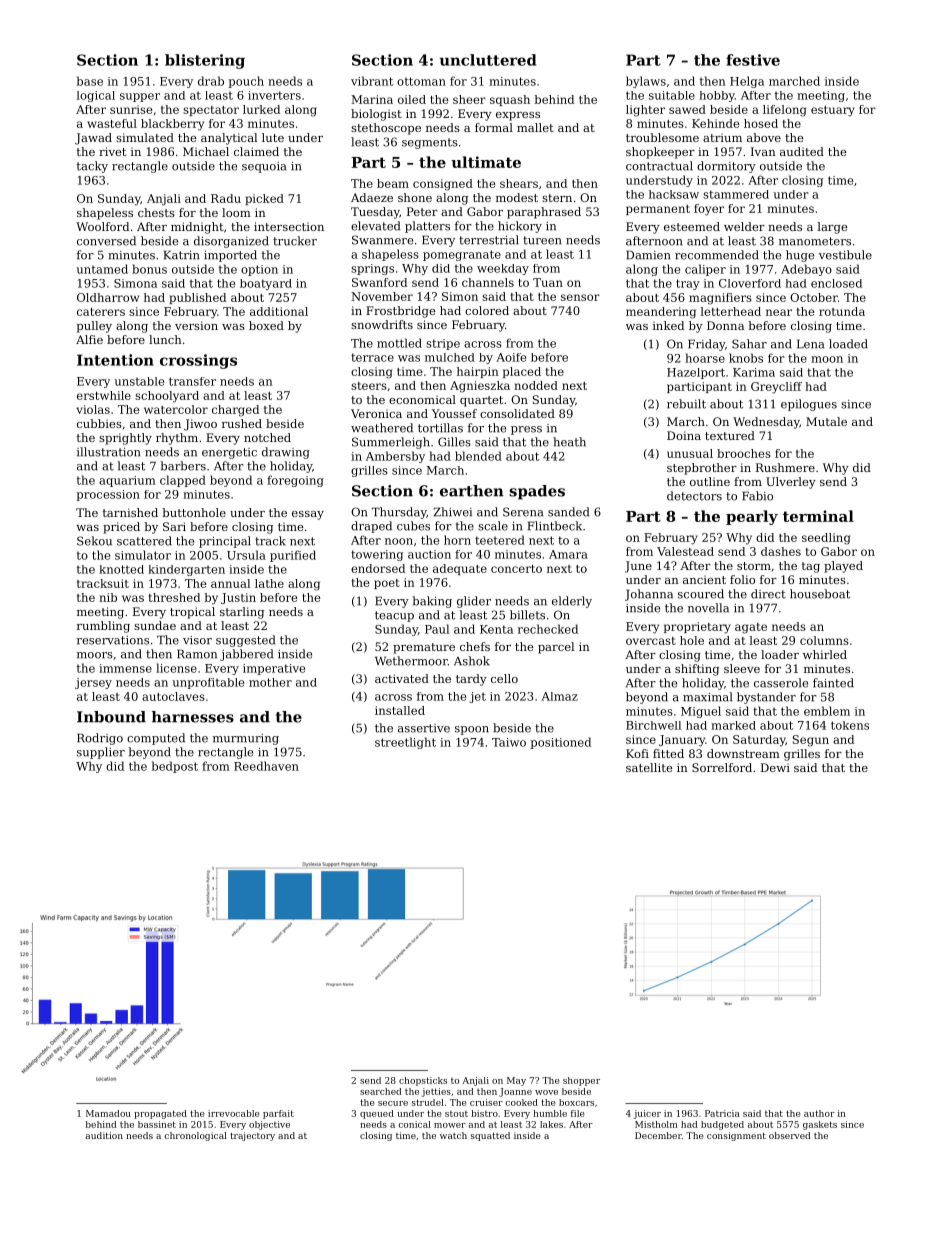  I want to click on boxed, so click(266, 325).
